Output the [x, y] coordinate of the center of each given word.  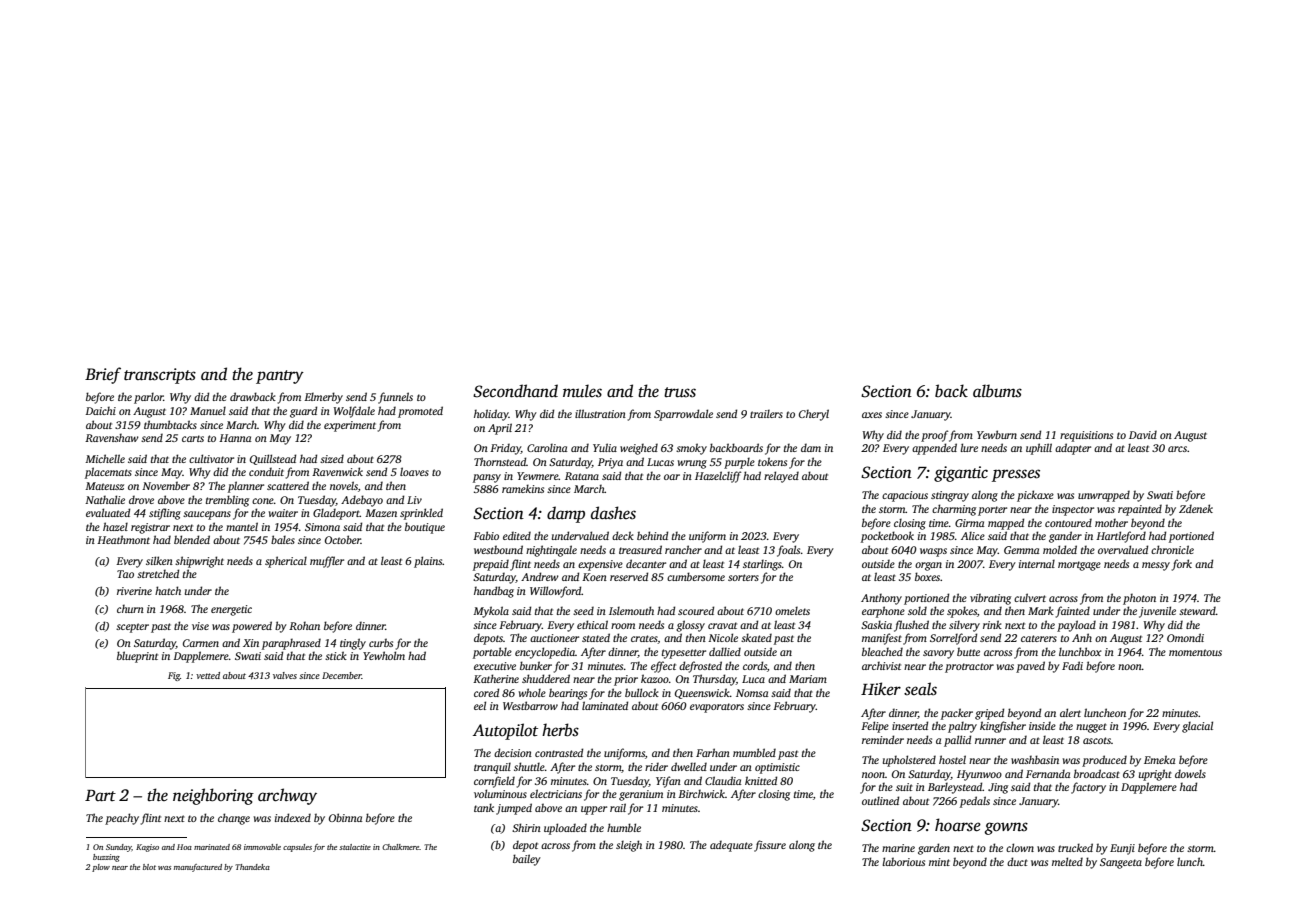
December [342, 675]
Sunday [119, 848]
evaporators [717, 708]
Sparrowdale [683, 415]
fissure [770, 846]
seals [920, 689]
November [166, 485]
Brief [103, 375]
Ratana [582, 476]
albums [997, 391]
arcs [1177, 449]
